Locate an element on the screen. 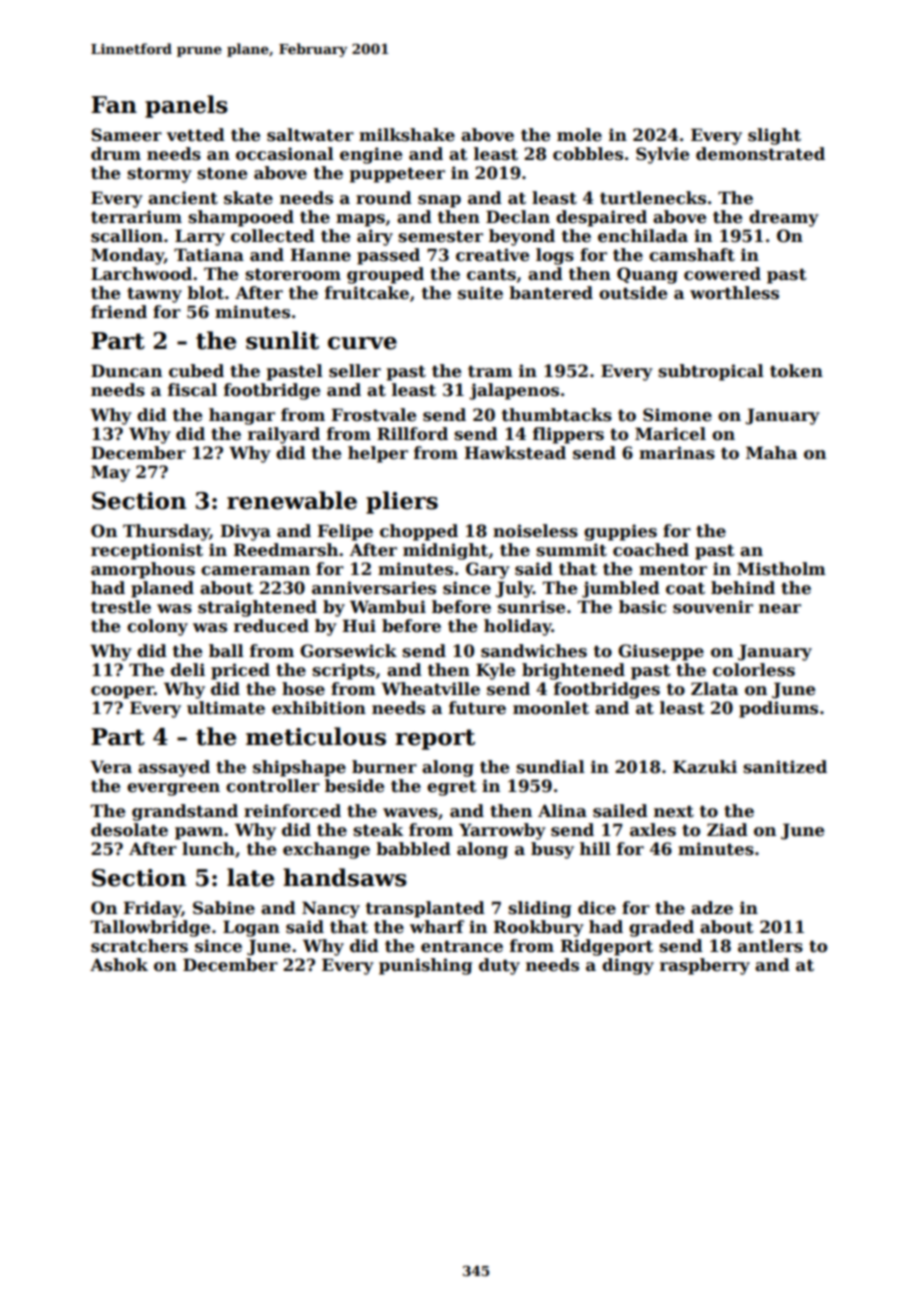  slight is located at coordinates (774, 136).
